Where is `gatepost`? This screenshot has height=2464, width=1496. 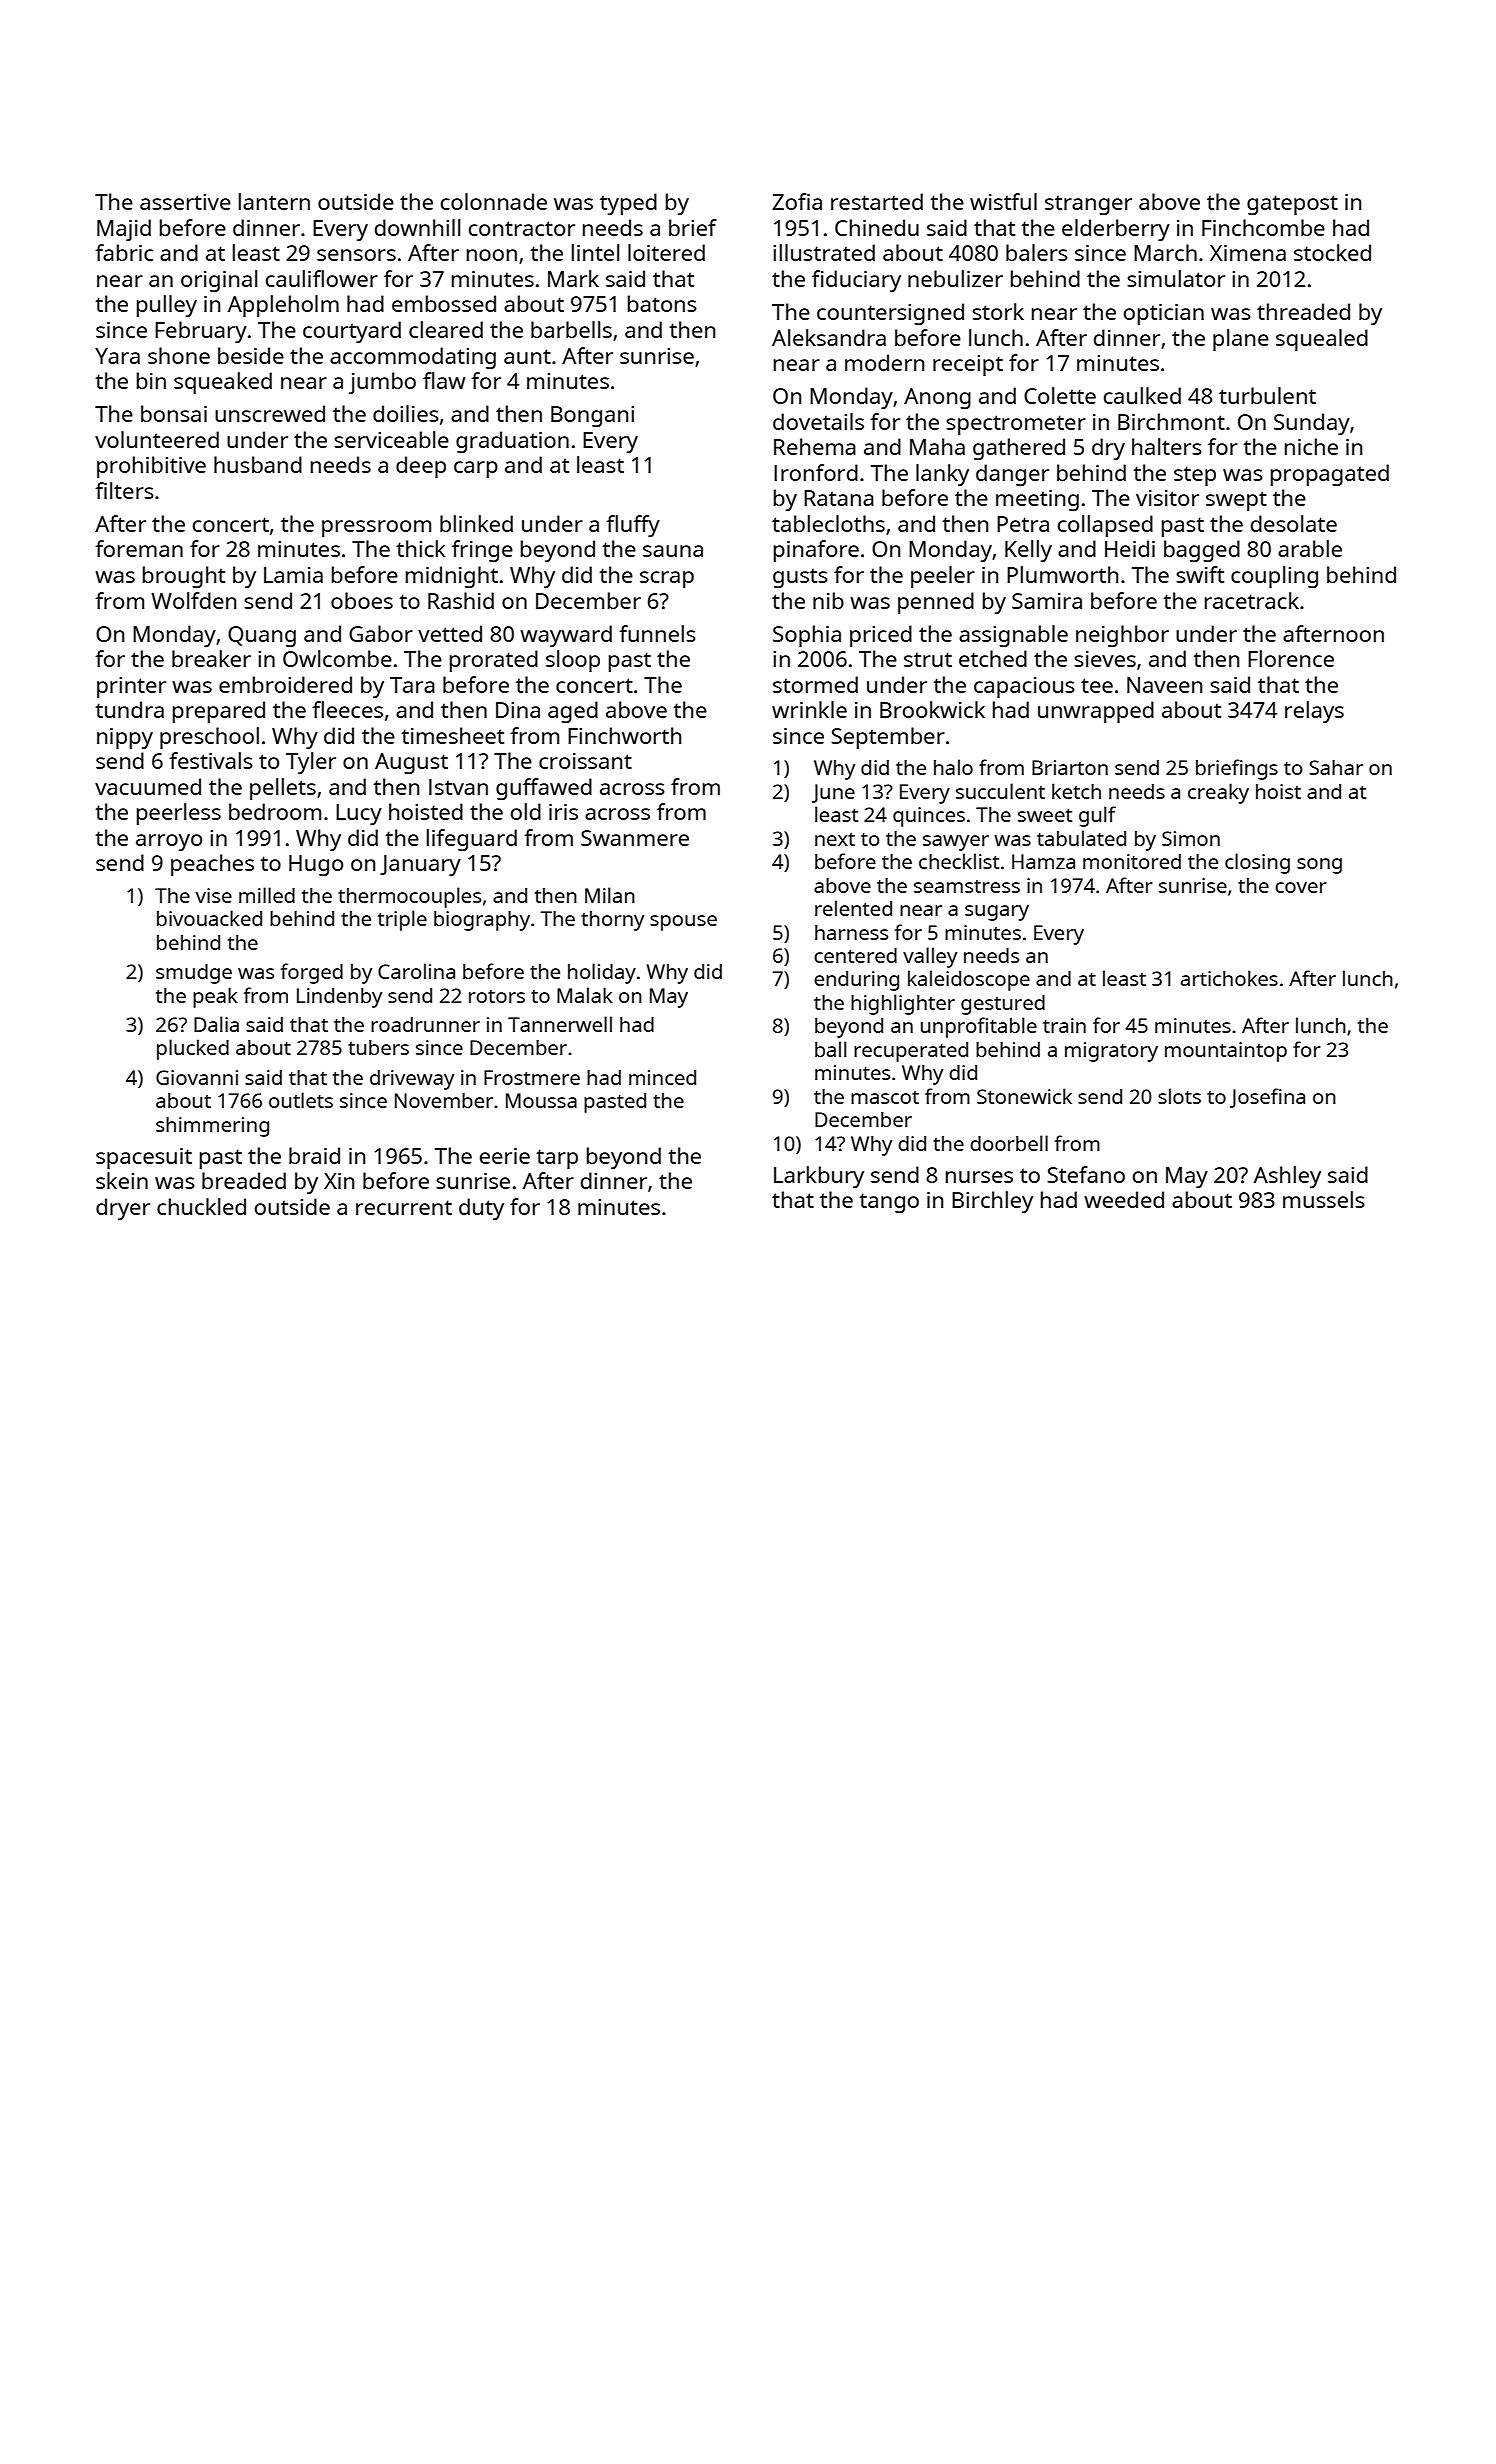 gatepost is located at coordinates (1292, 205).
